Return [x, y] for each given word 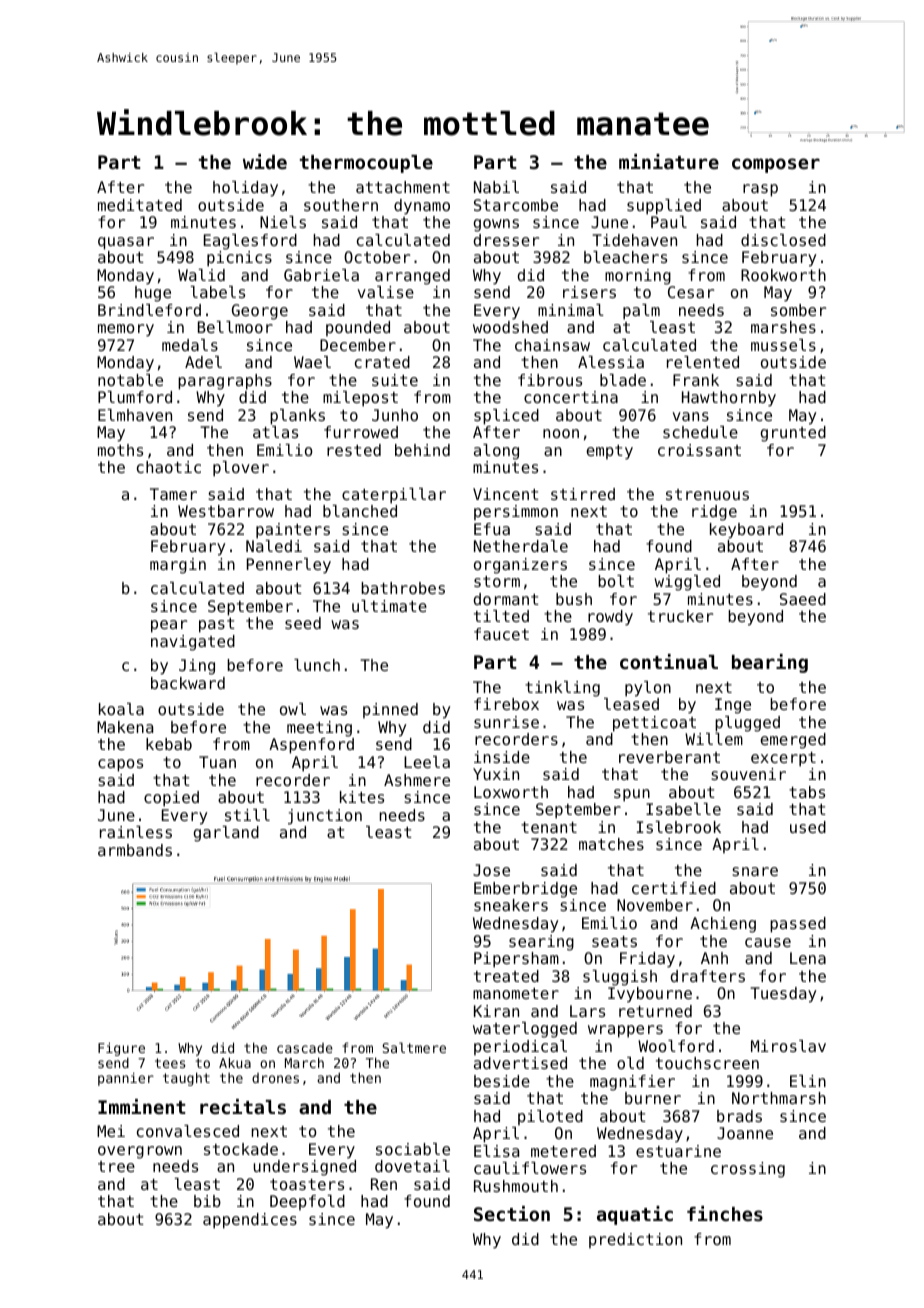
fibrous [550, 380]
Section [512, 1213]
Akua [235, 1062]
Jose [491, 870]
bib [207, 1201]
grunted [793, 434]
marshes [783, 327]
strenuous [707, 494]
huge [153, 294]
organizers [520, 566]
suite [395, 380]
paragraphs [225, 382]
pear [169, 626]
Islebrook [679, 827]
